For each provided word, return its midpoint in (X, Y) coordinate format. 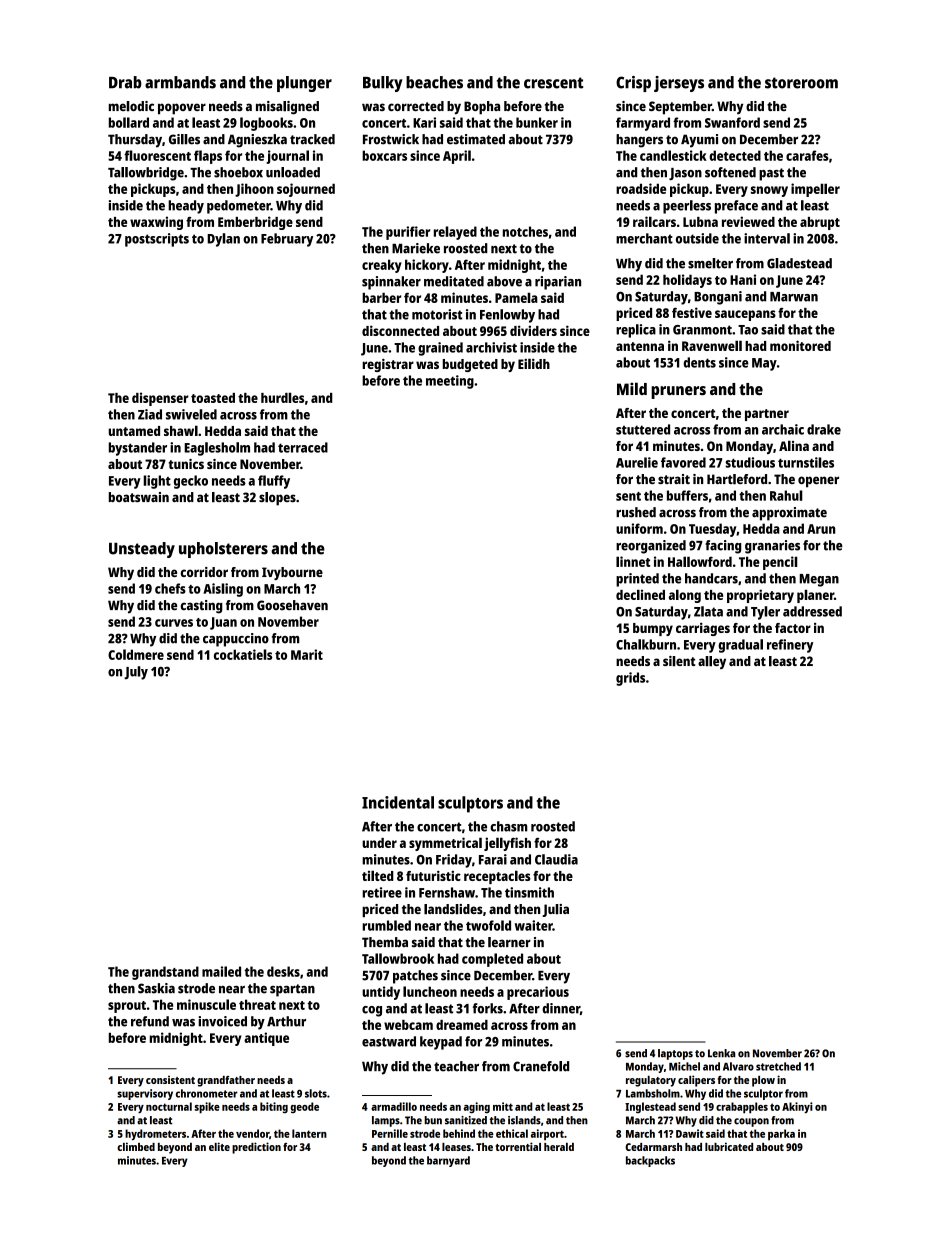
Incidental (398, 802)
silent (679, 661)
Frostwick (391, 139)
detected (735, 155)
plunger (304, 84)
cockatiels (243, 654)
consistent (170, 1080)
